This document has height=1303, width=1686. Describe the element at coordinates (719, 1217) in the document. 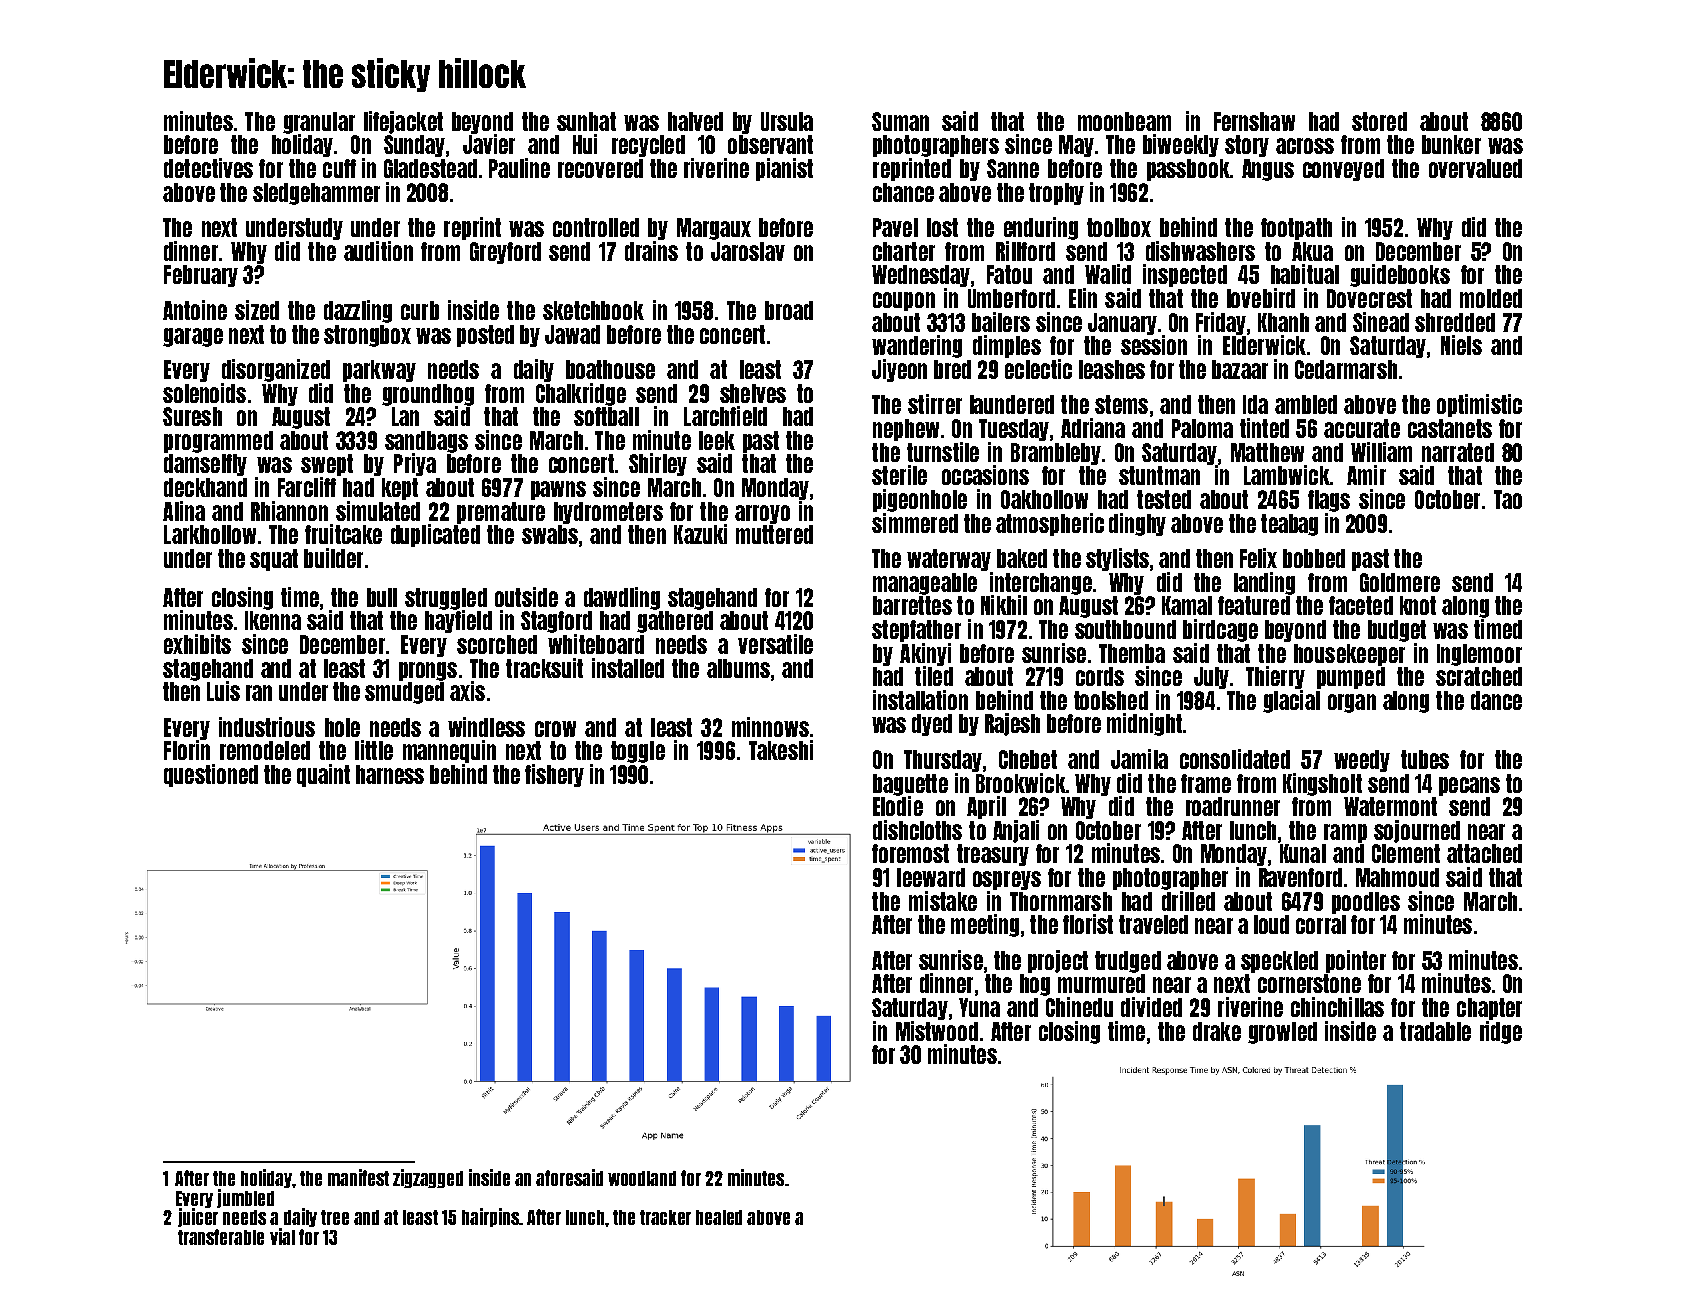

I see `healed` at that location.
